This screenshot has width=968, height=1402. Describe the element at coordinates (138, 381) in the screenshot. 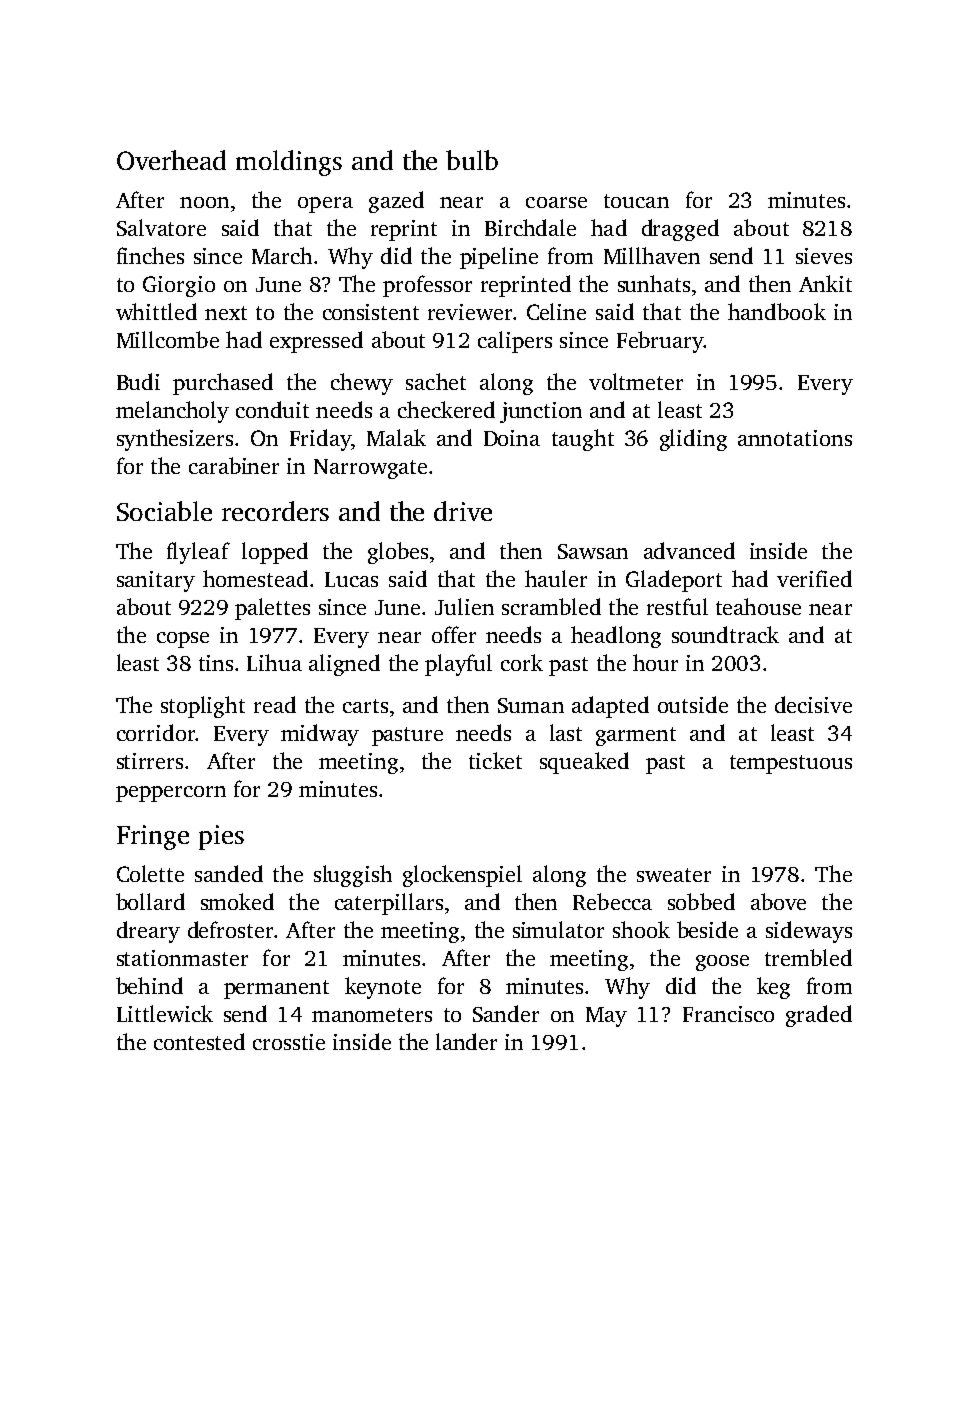

I see `Budi` at that location.
